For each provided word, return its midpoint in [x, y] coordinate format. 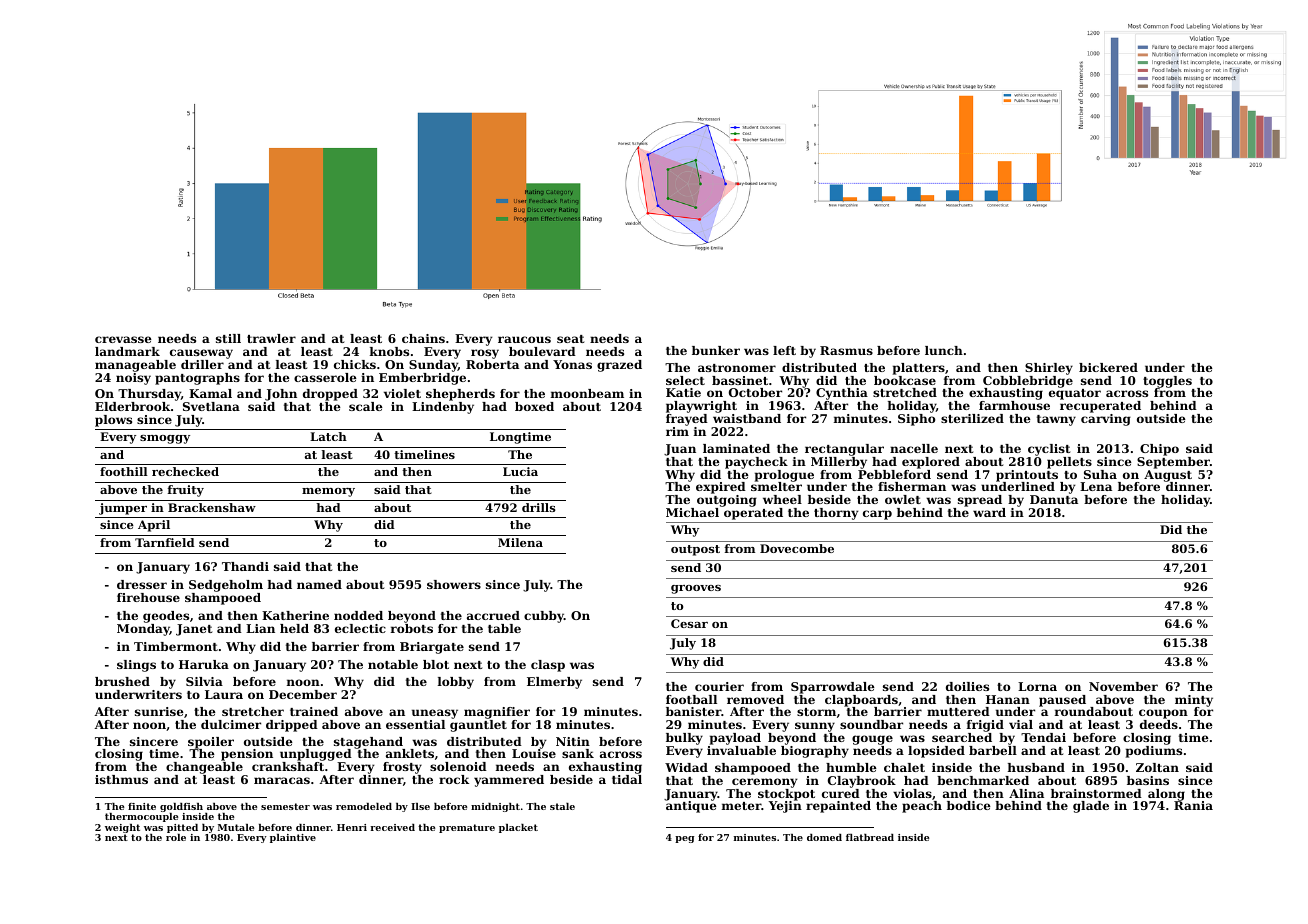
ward [989, 512]
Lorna [1037, 686]
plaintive [293, 838]
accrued [493, 615]
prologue [784, 476]
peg [684, 839]
